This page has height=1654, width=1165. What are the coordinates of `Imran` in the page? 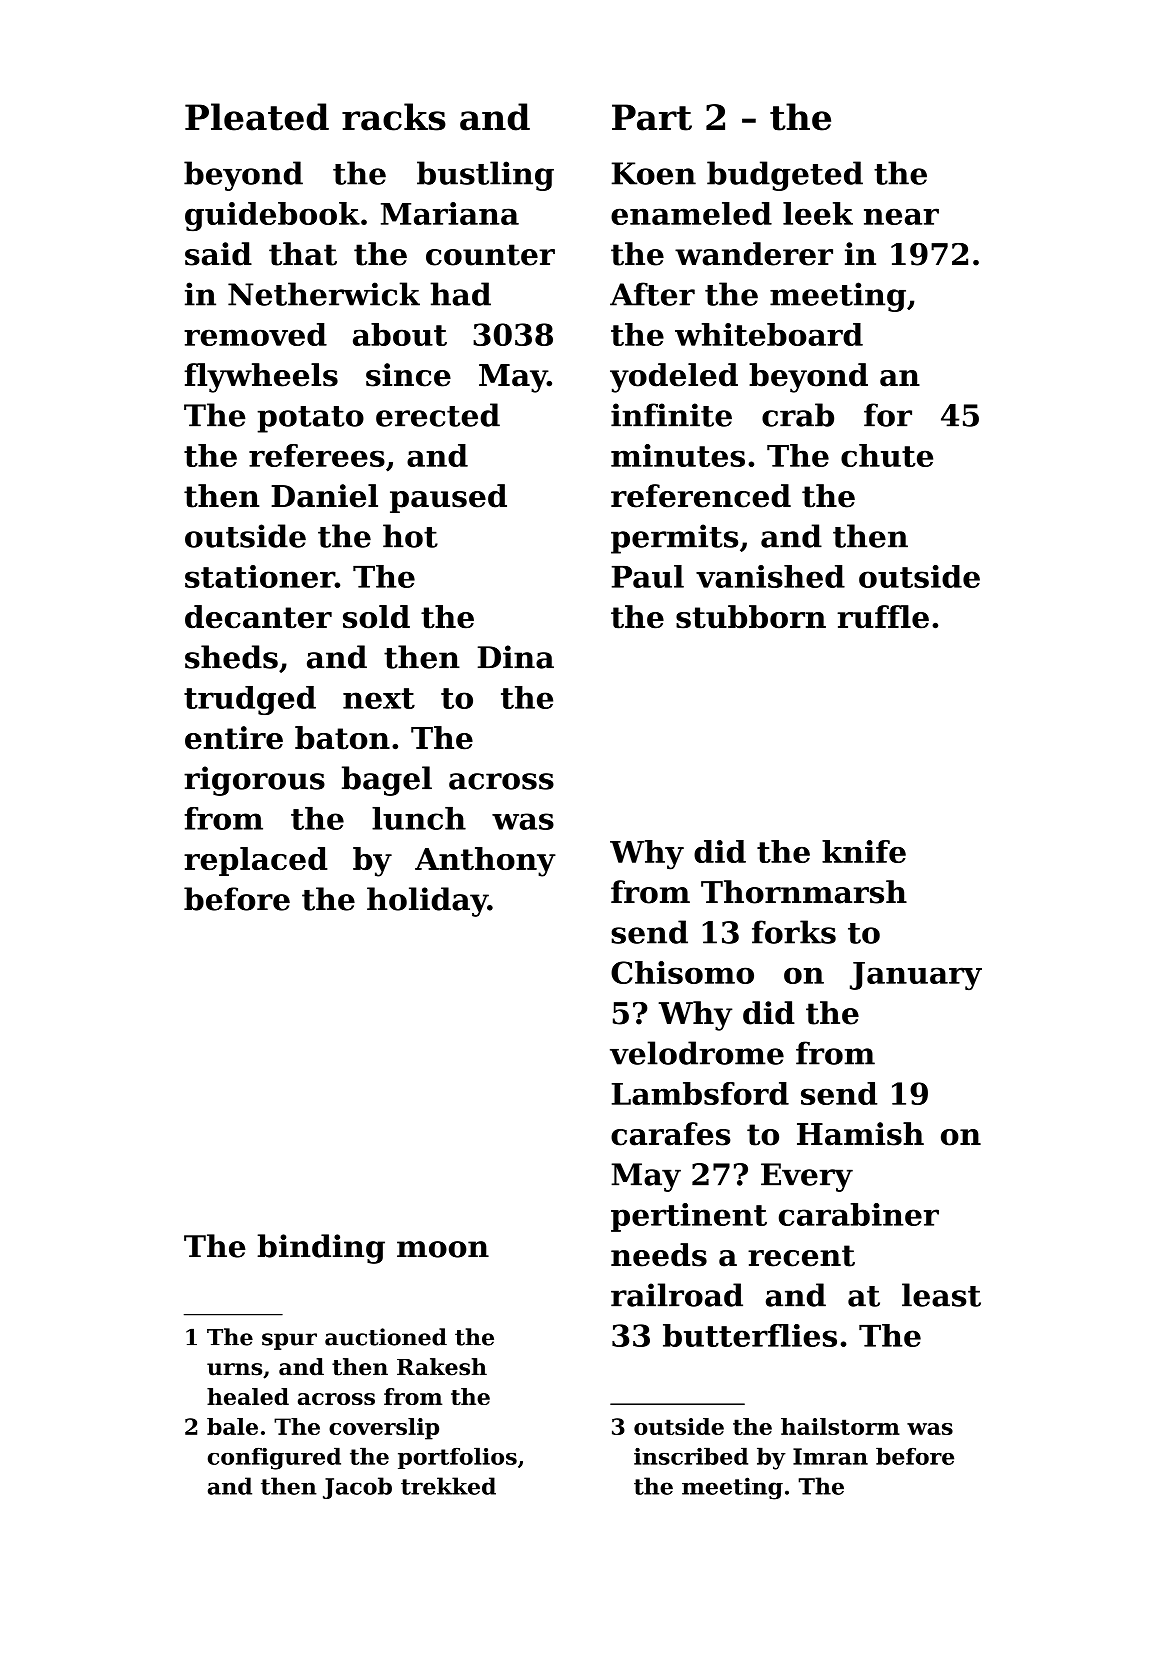 It's located at (830, 1456).
